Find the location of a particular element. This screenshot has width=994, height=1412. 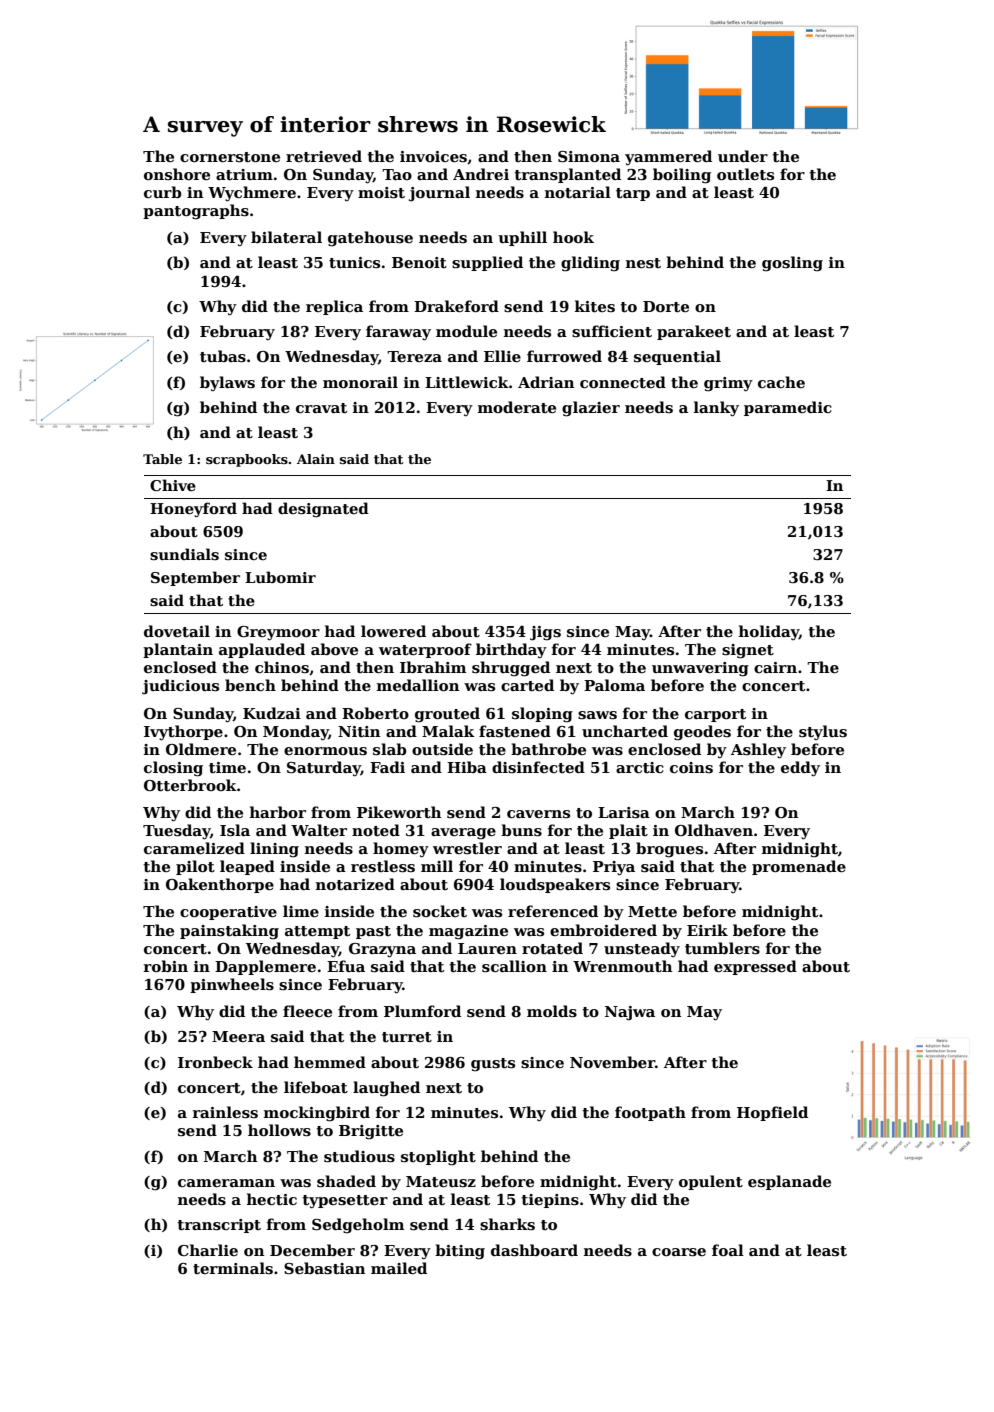

invoices is located at coordinates (433, 156).
